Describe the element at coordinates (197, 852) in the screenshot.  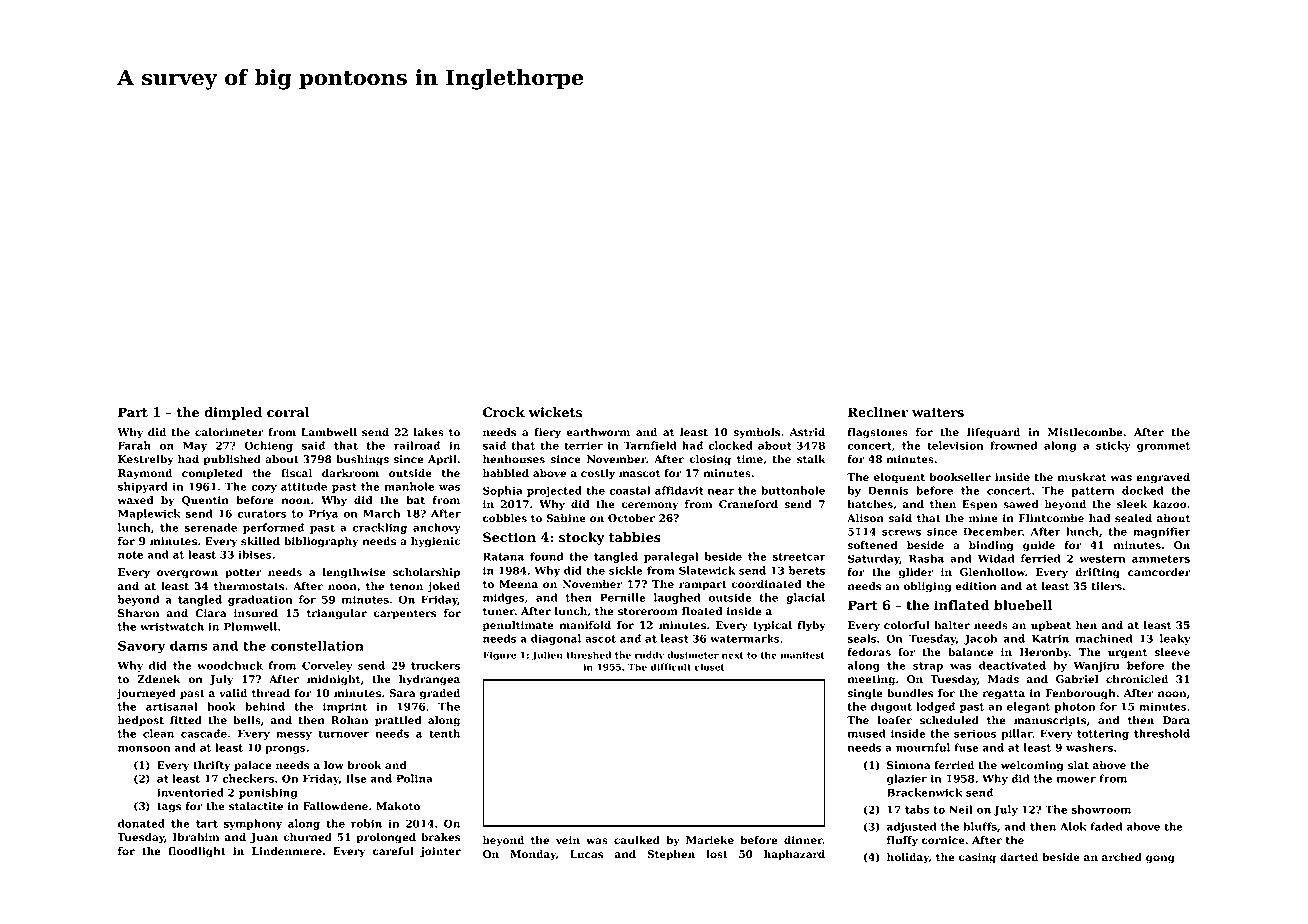
I see `floodlight` at that location.
